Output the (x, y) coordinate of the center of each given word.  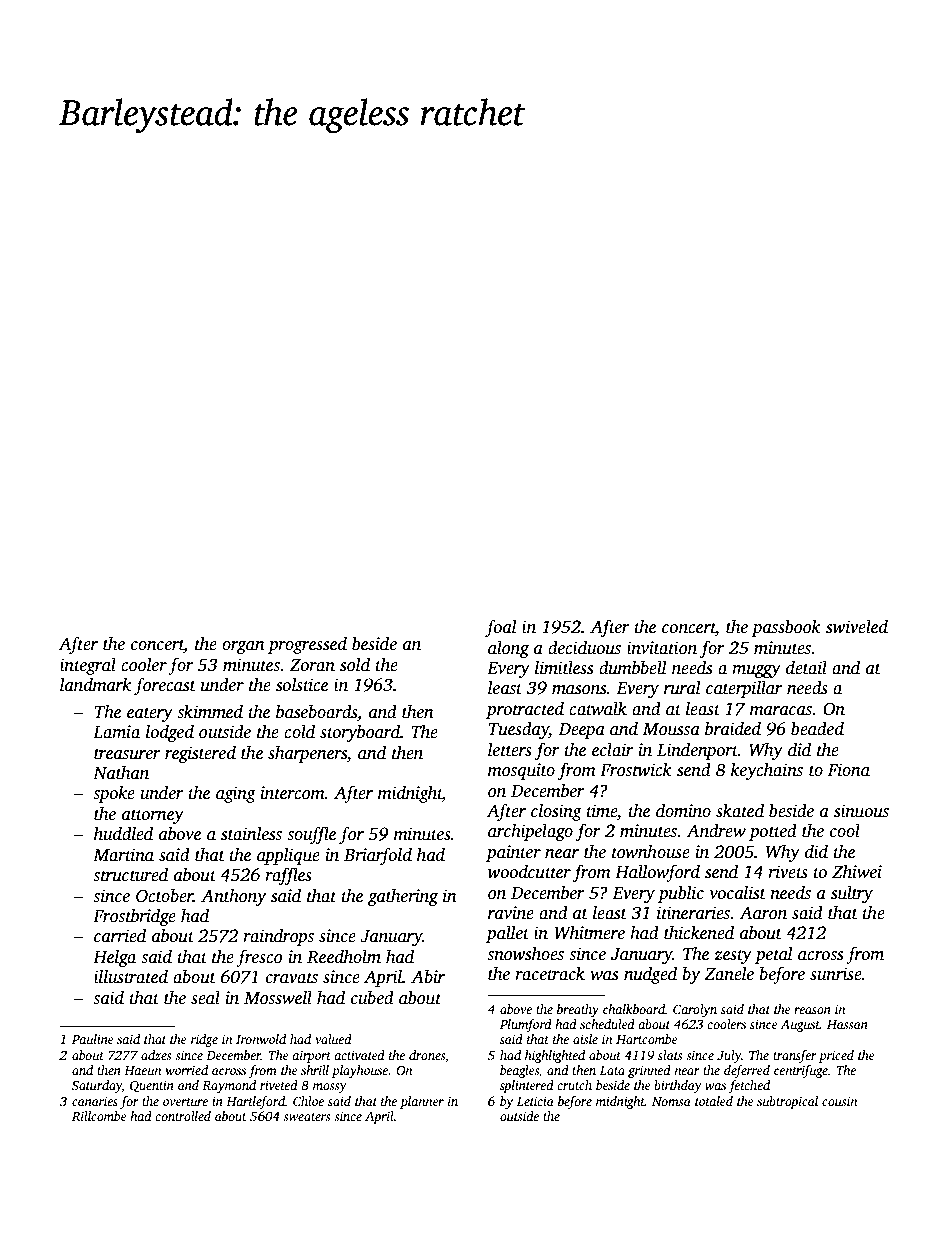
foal (501, 628)
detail (806, 668)
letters (510, 749)
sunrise (836, 974)
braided (733, 728)
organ (243, 647)
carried (120, 935)
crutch (574, 1085)
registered (200, 754)
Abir (428, 977)
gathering (403, 897)
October (164, 896)
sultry (852, 894)
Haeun (142, 1070)
